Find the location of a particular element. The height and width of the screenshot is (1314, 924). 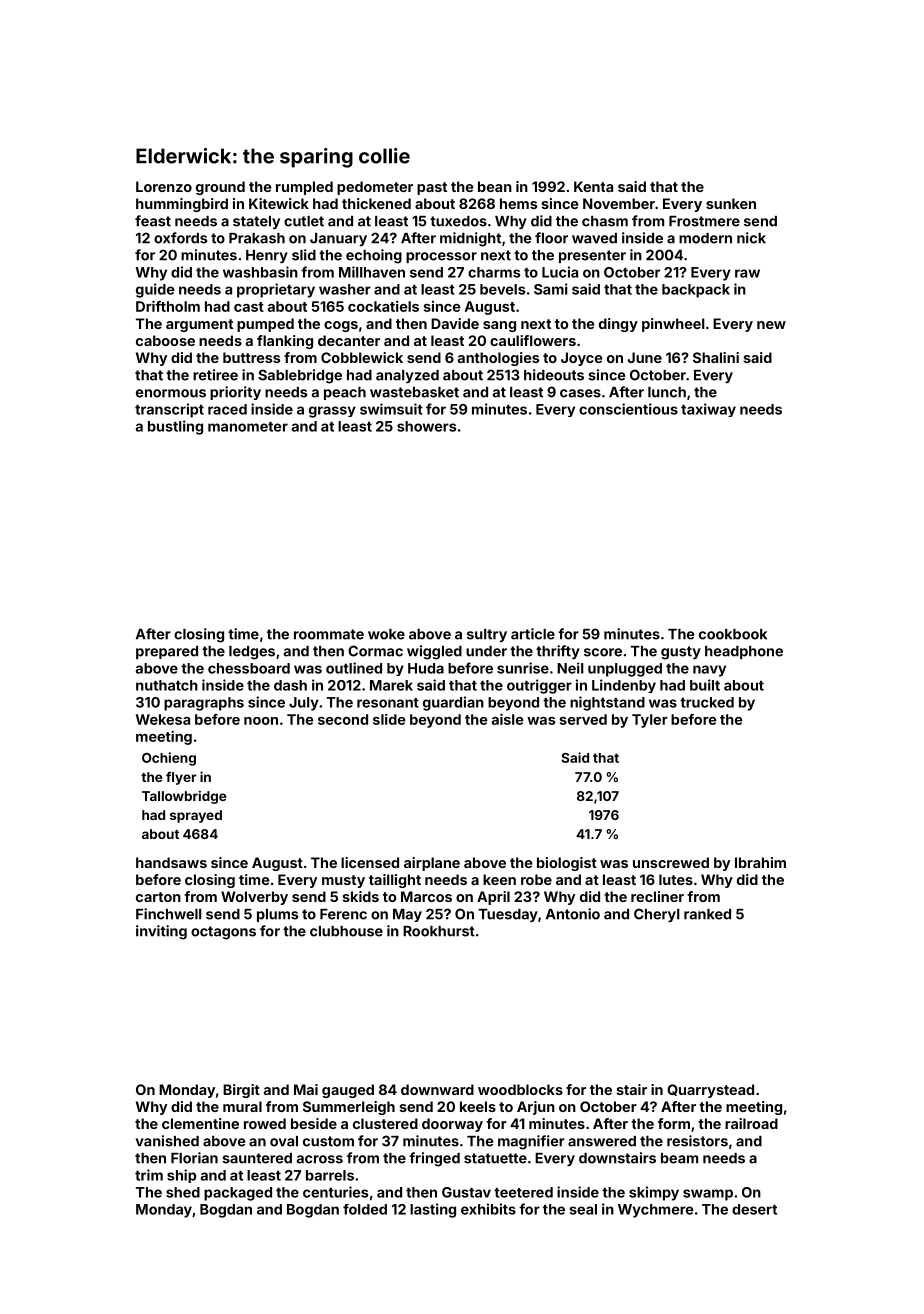

bean is located at coordinates (495, 186).
